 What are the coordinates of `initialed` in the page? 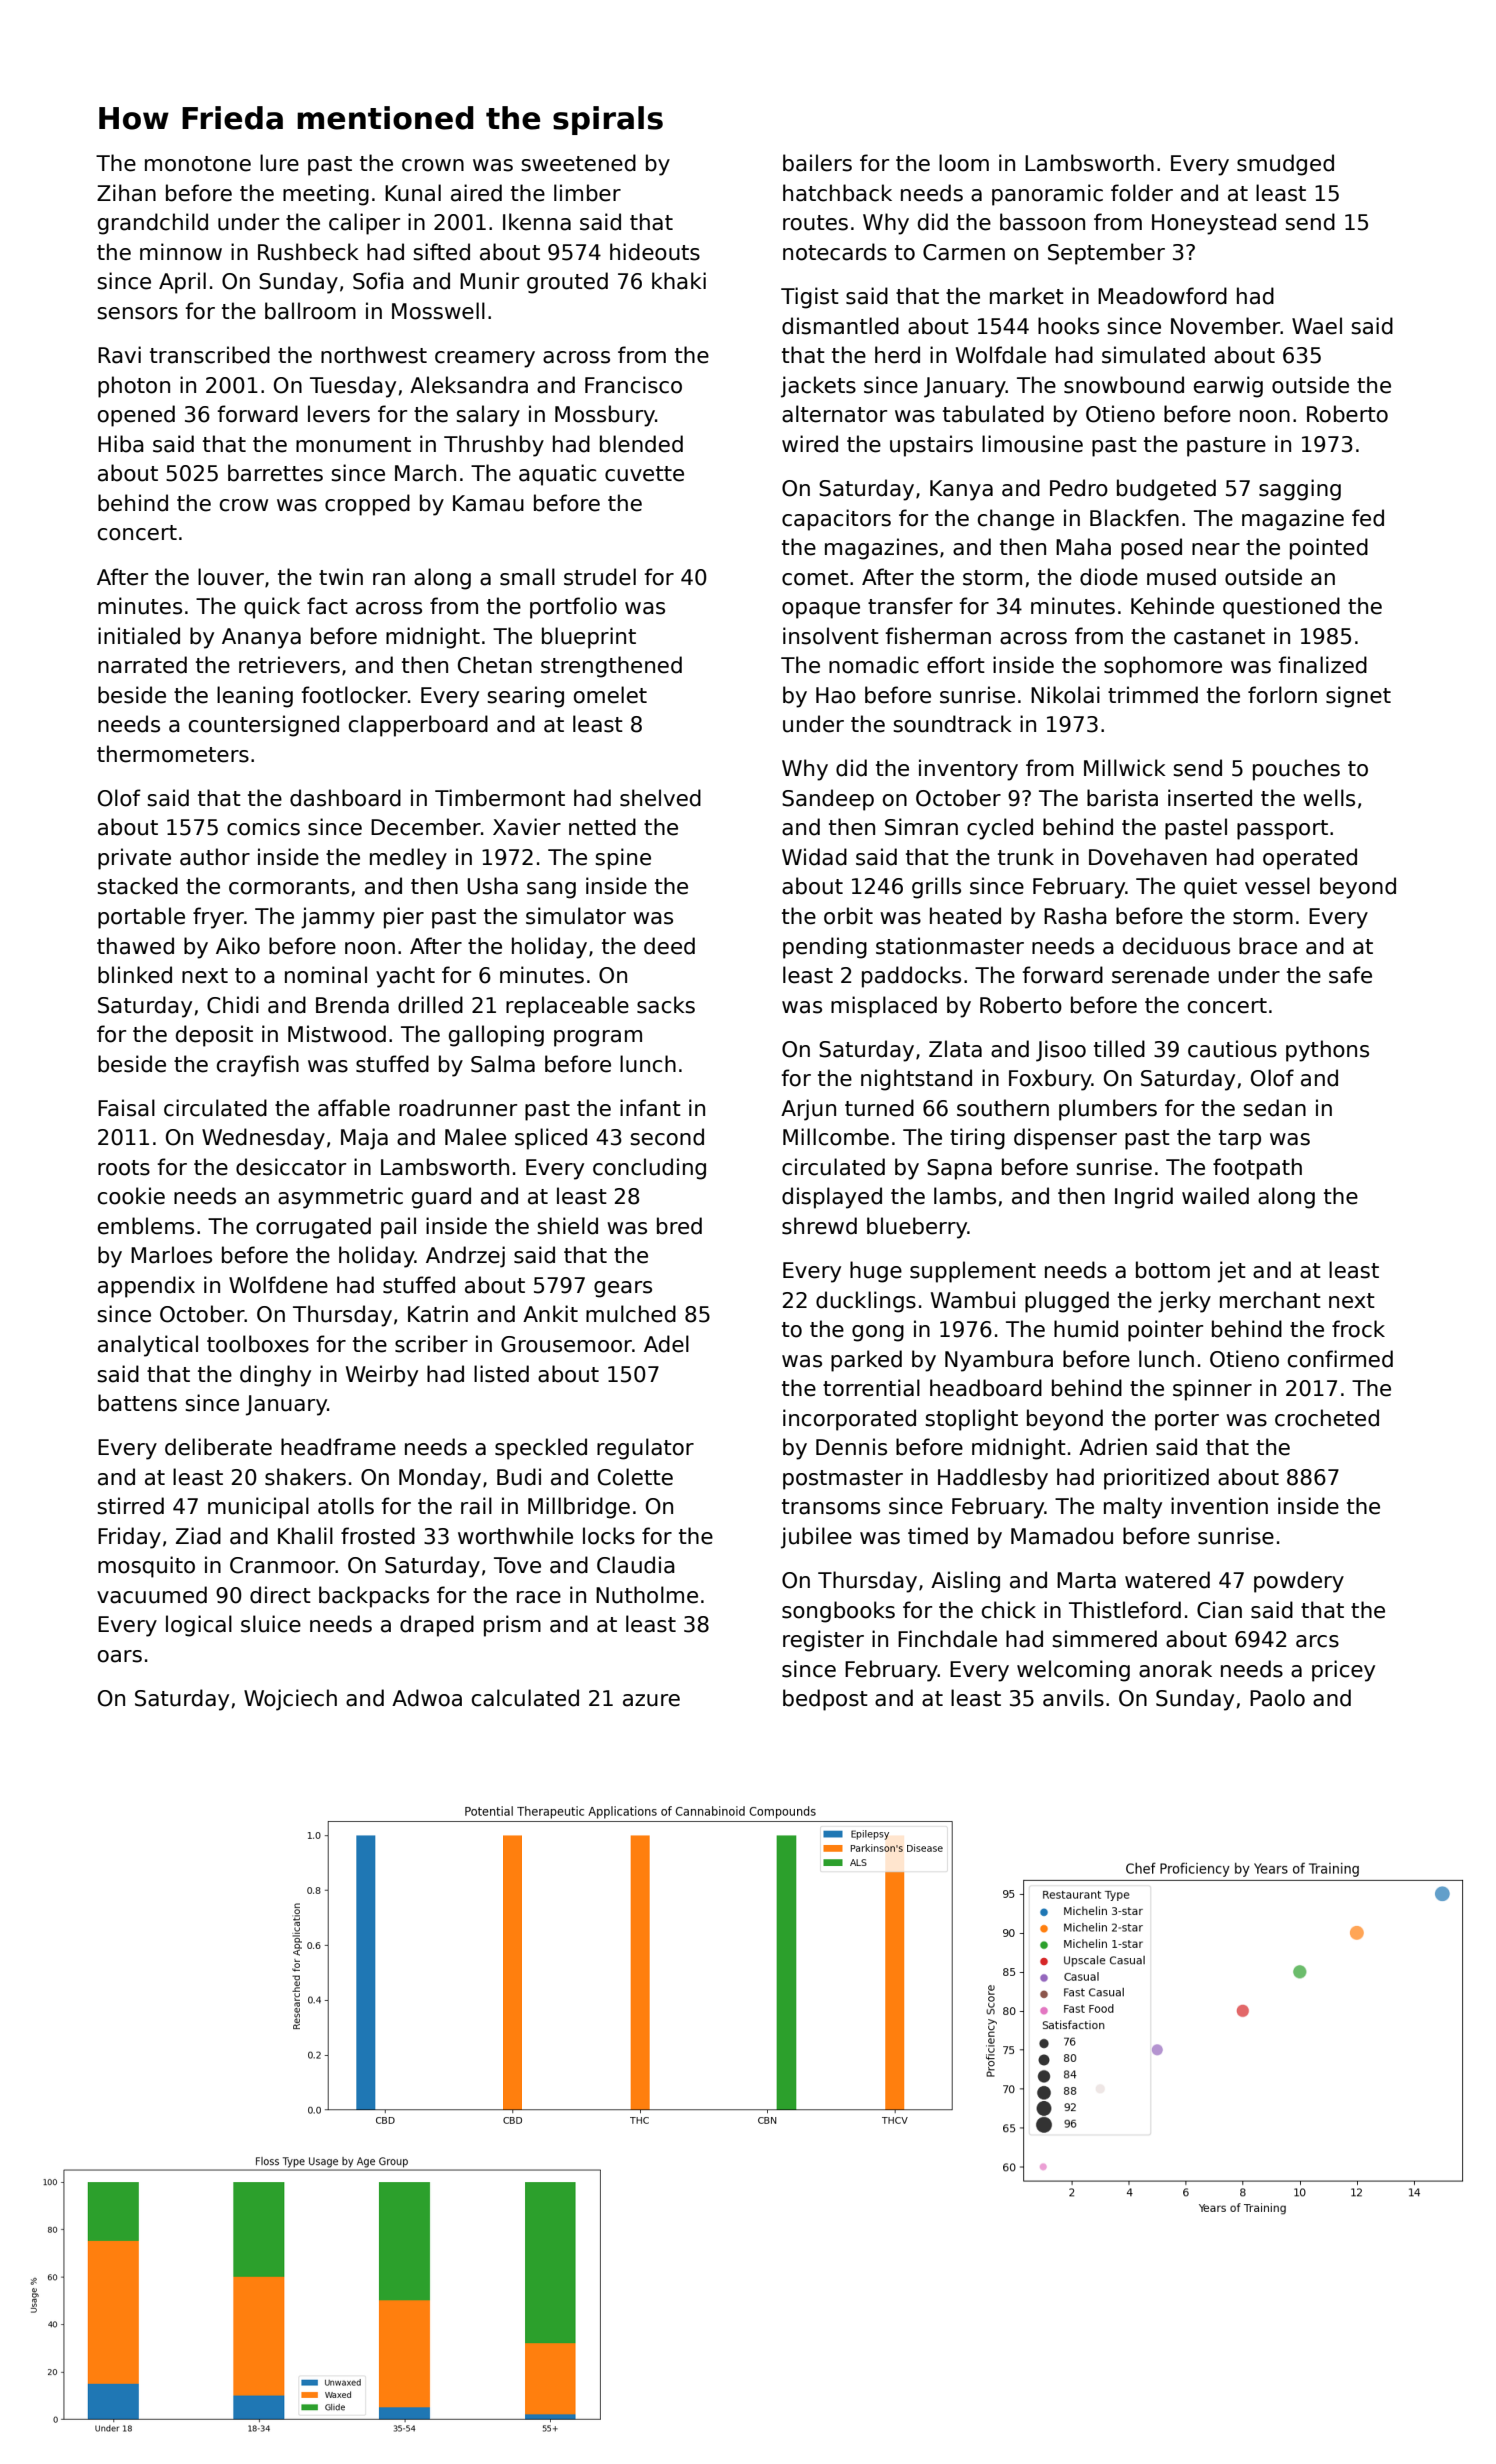 It's located at (139, 636).
